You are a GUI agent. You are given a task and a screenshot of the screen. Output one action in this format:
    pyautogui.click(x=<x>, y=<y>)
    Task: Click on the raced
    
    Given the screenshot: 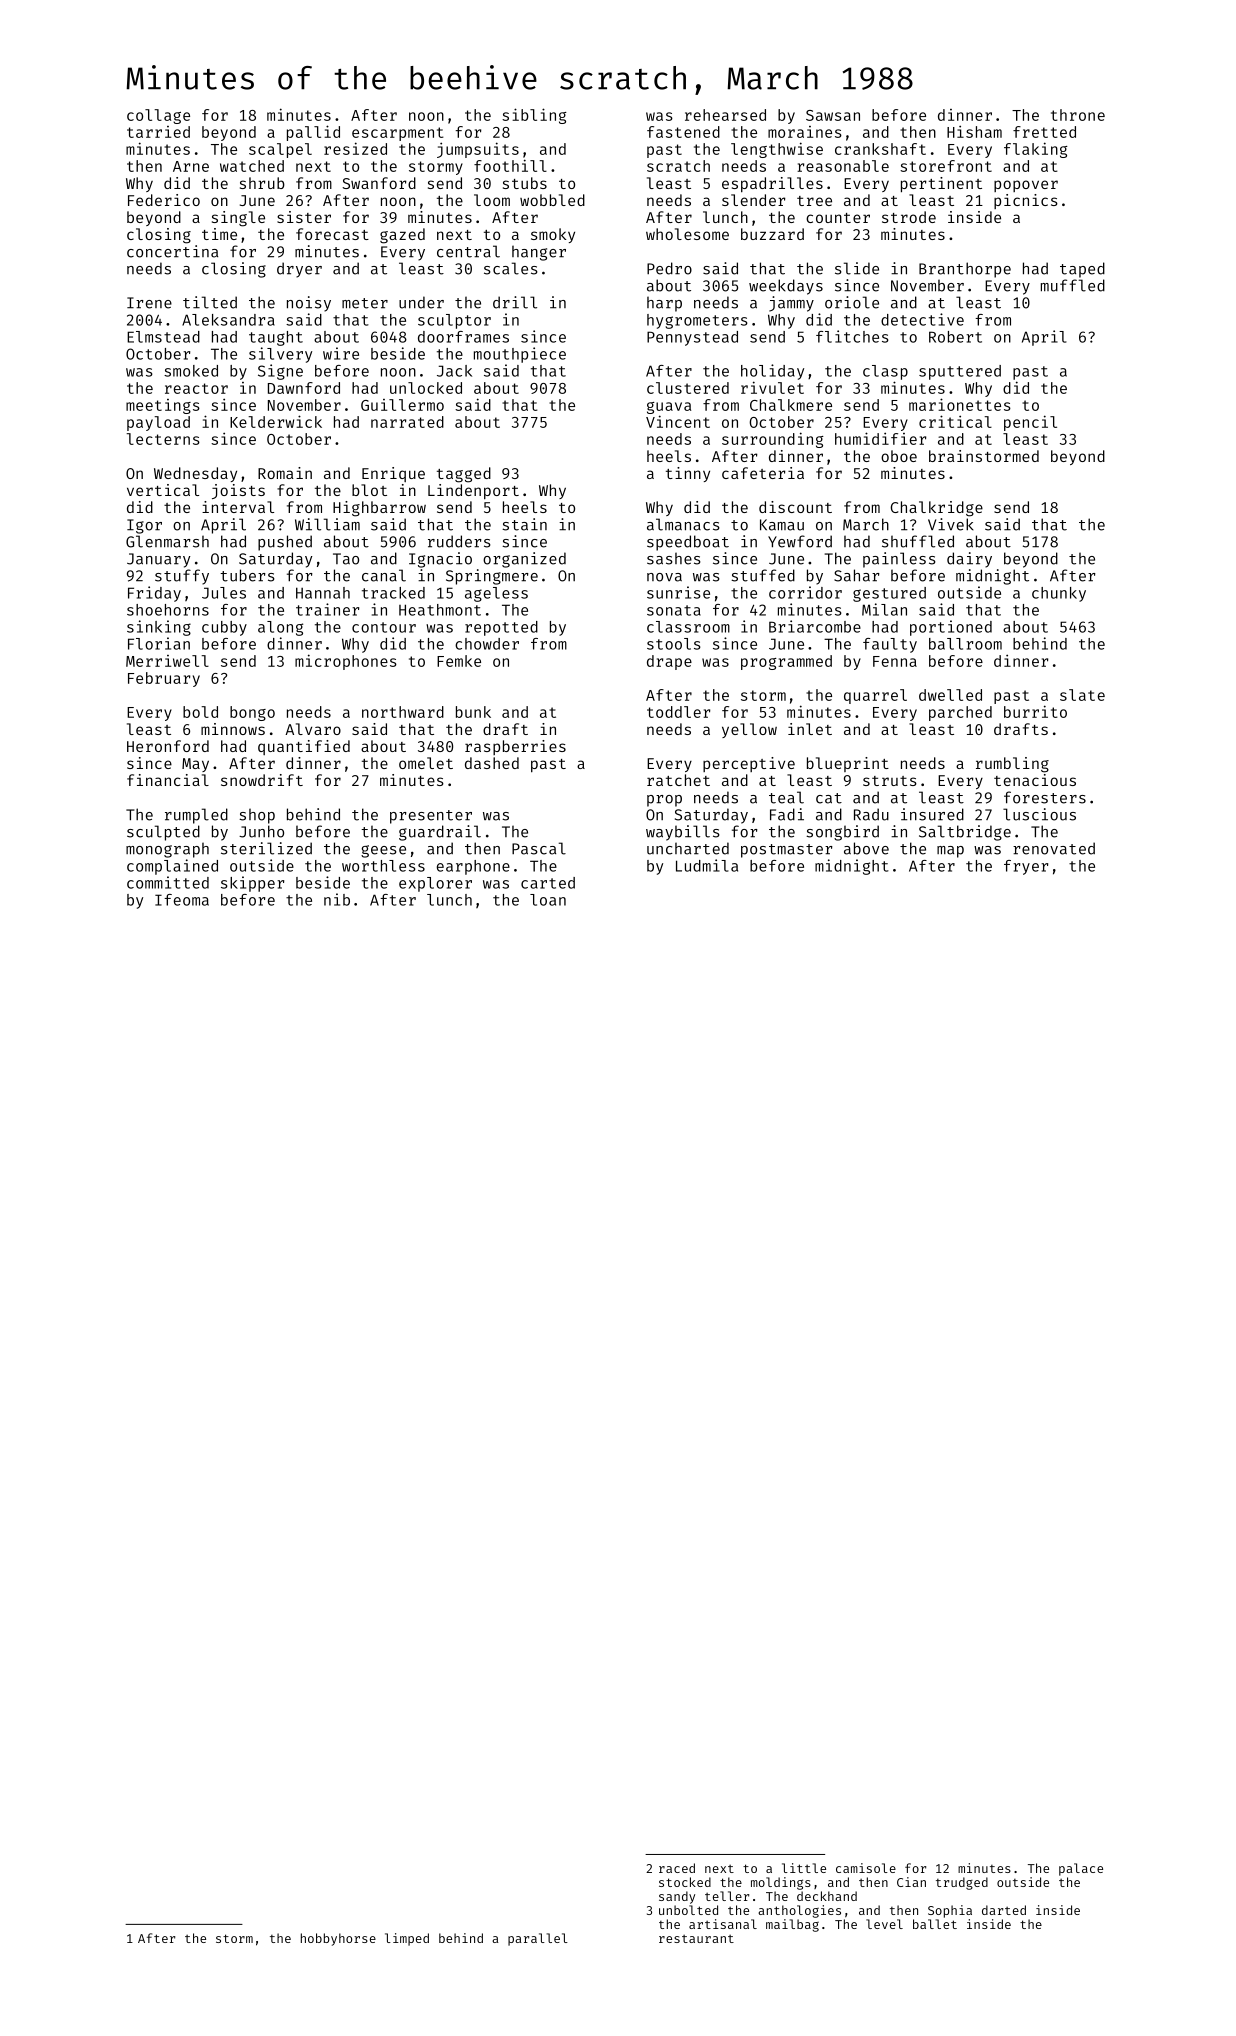 What is the action you would take?
    pyautogui.click(x=677, y=1868)
